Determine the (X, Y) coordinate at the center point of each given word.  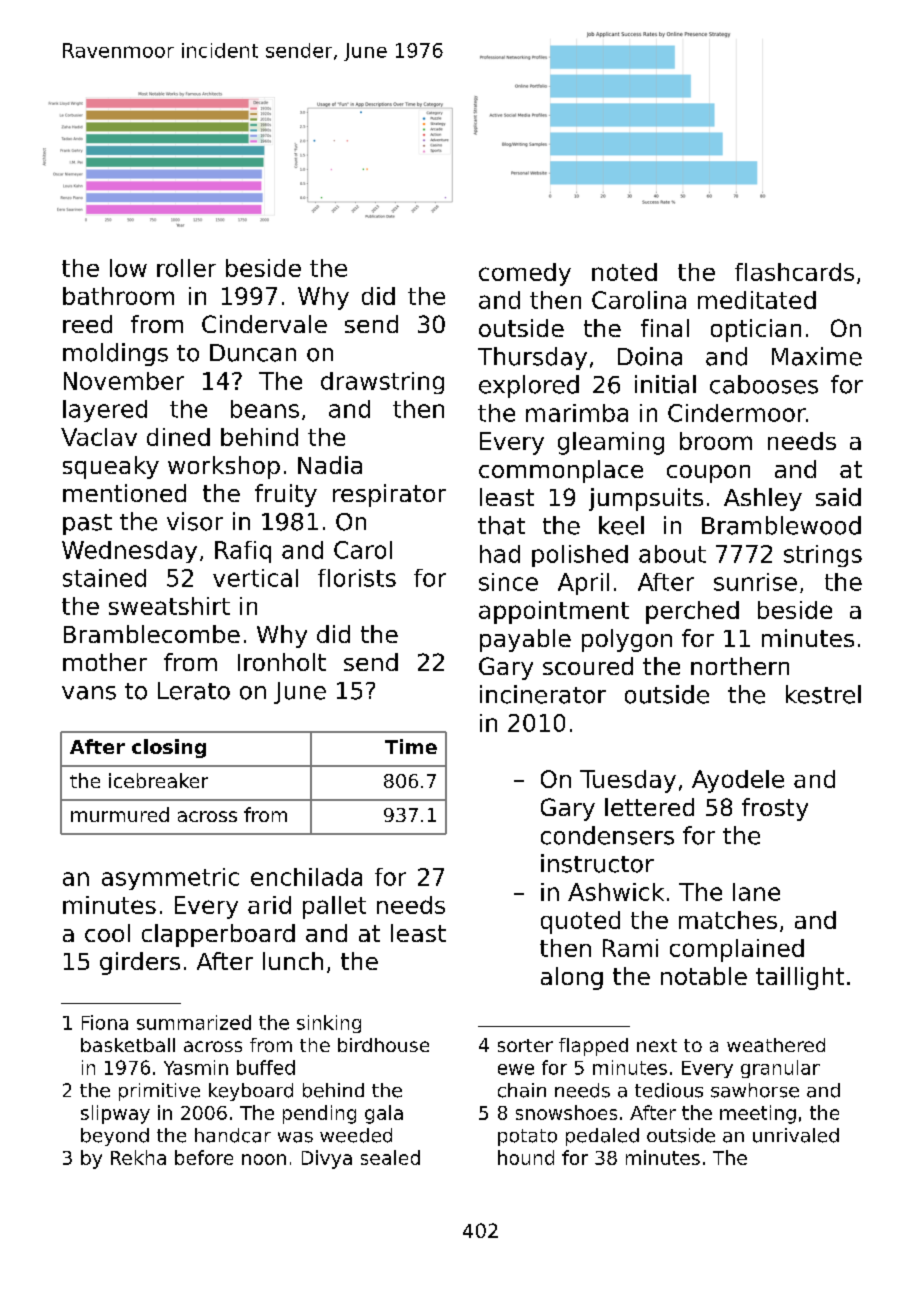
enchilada (306, 877)
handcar (233, 1135)
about (672, 554)
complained (737, 950)
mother (105, 662)
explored (529, 386)
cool (107, 933)
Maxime (817, 356)
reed (87, 324)
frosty (775, 809)
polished (580, 556)
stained (104, 578)
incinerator (543, 694)
